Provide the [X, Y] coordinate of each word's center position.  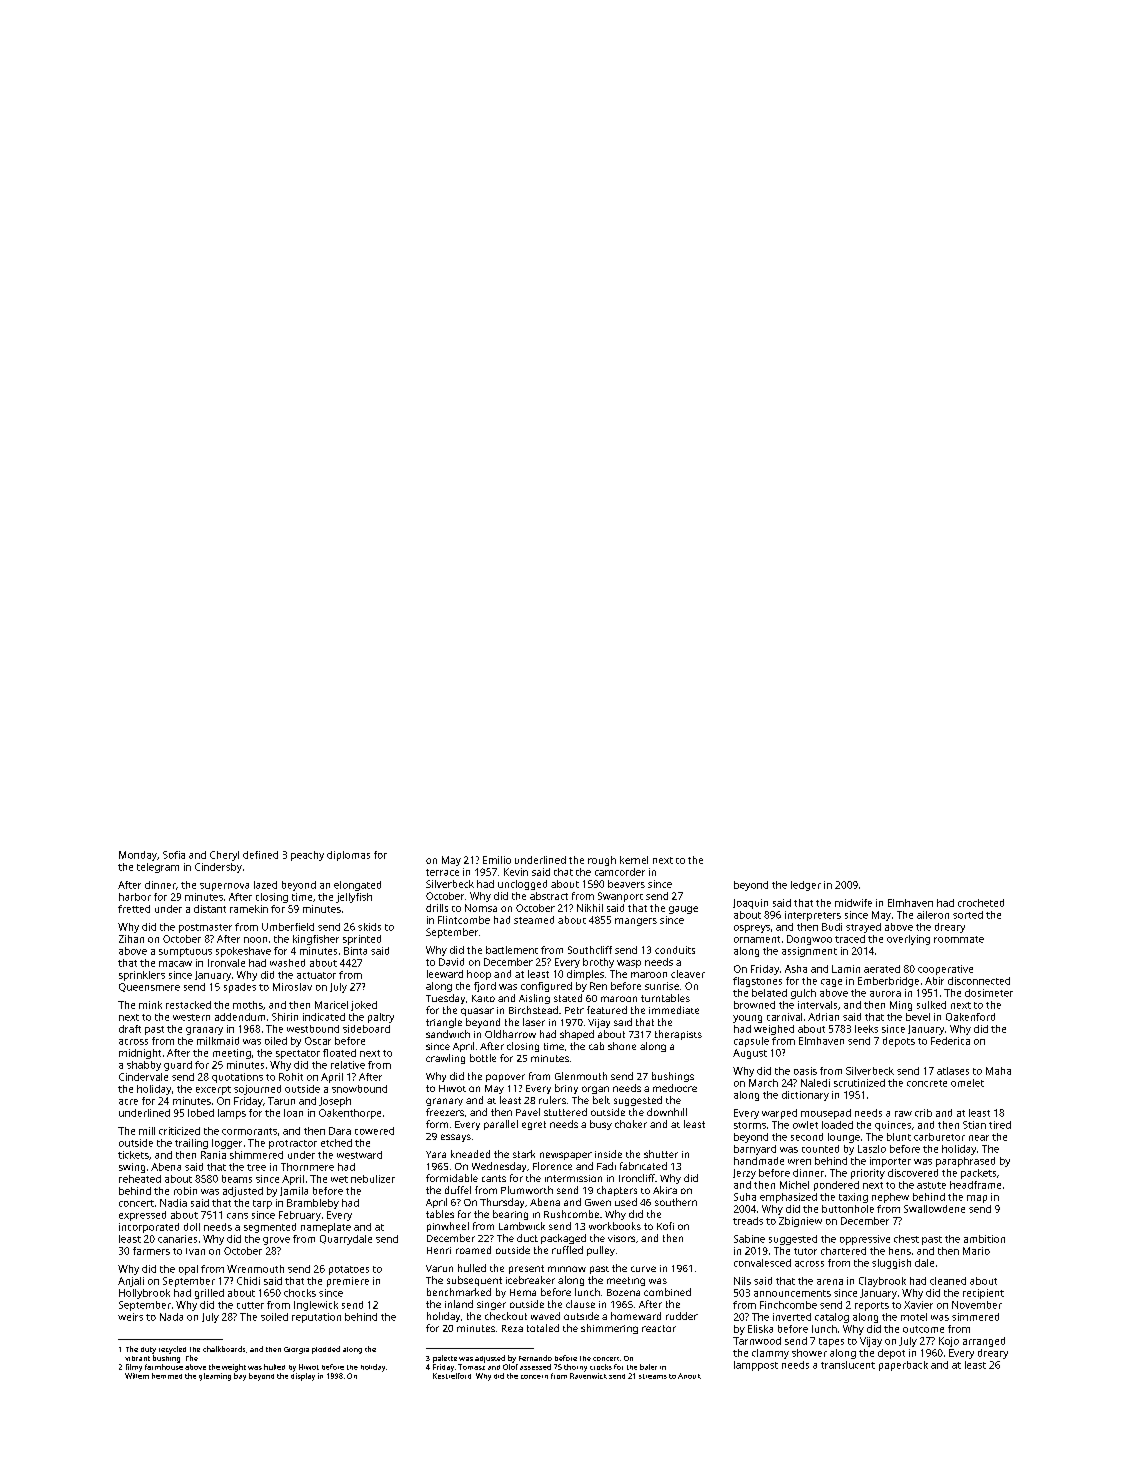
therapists [678, 1035]
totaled [543, 1328]
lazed [265, 885]
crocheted [981, 903]
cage [831, 983]
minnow [567, 1269]
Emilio [497, 860]
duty [148, 1350]
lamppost [756, 1366]
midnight [140, 1054]
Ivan [195, 1251]
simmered [975, 1317]
